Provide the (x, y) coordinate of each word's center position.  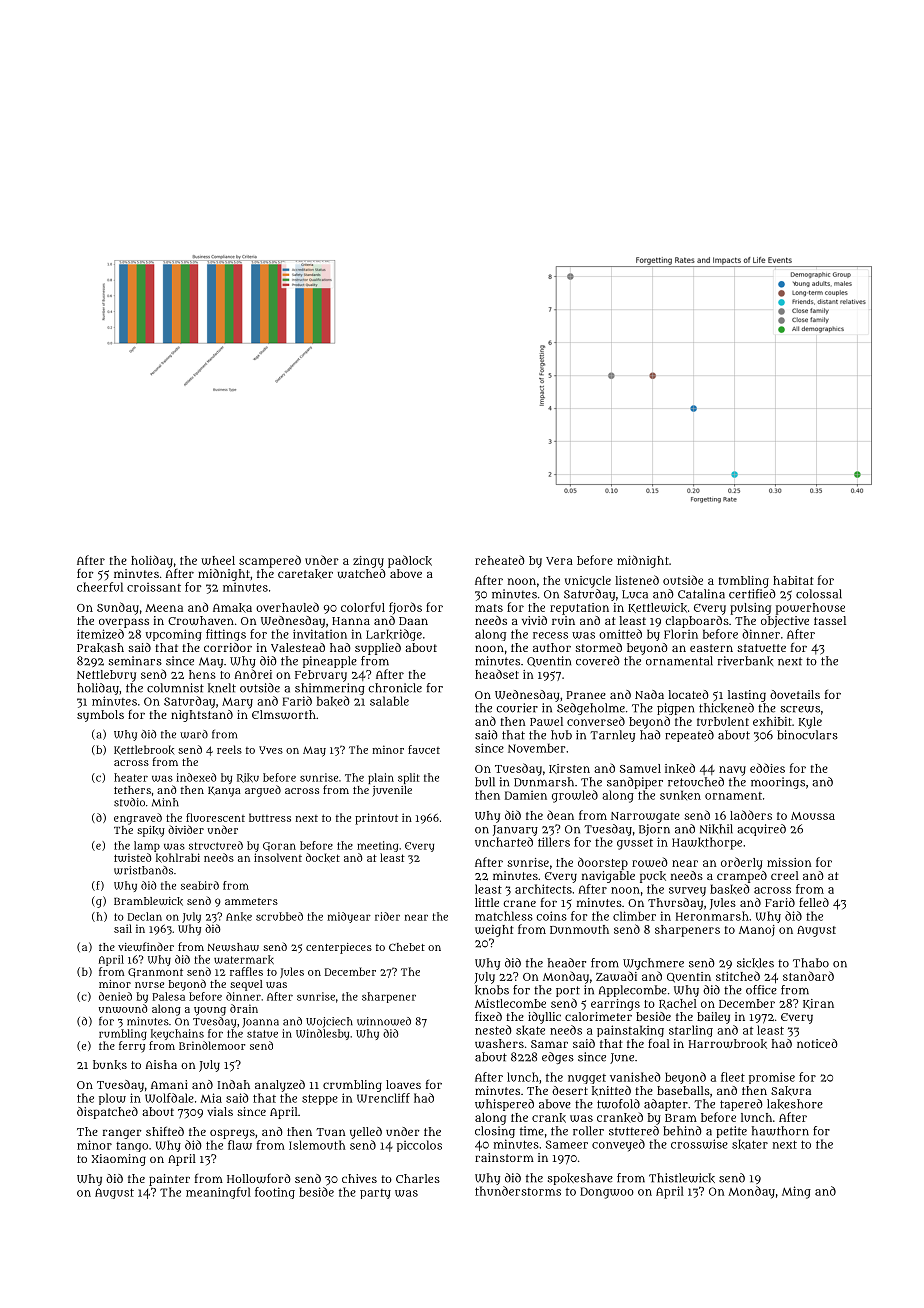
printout (376, 819)
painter (169, 1180)
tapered (741, 1105)
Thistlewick (682, 1178)
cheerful (100, 587)
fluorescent (215, 817)
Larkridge (394, 635)
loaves (403, 1084)
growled (575, 796)
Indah (234, 1084)
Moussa (813, 816)
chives (359, 1178)
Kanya (224, 792)
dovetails (795, 694)
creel (785, 875)
